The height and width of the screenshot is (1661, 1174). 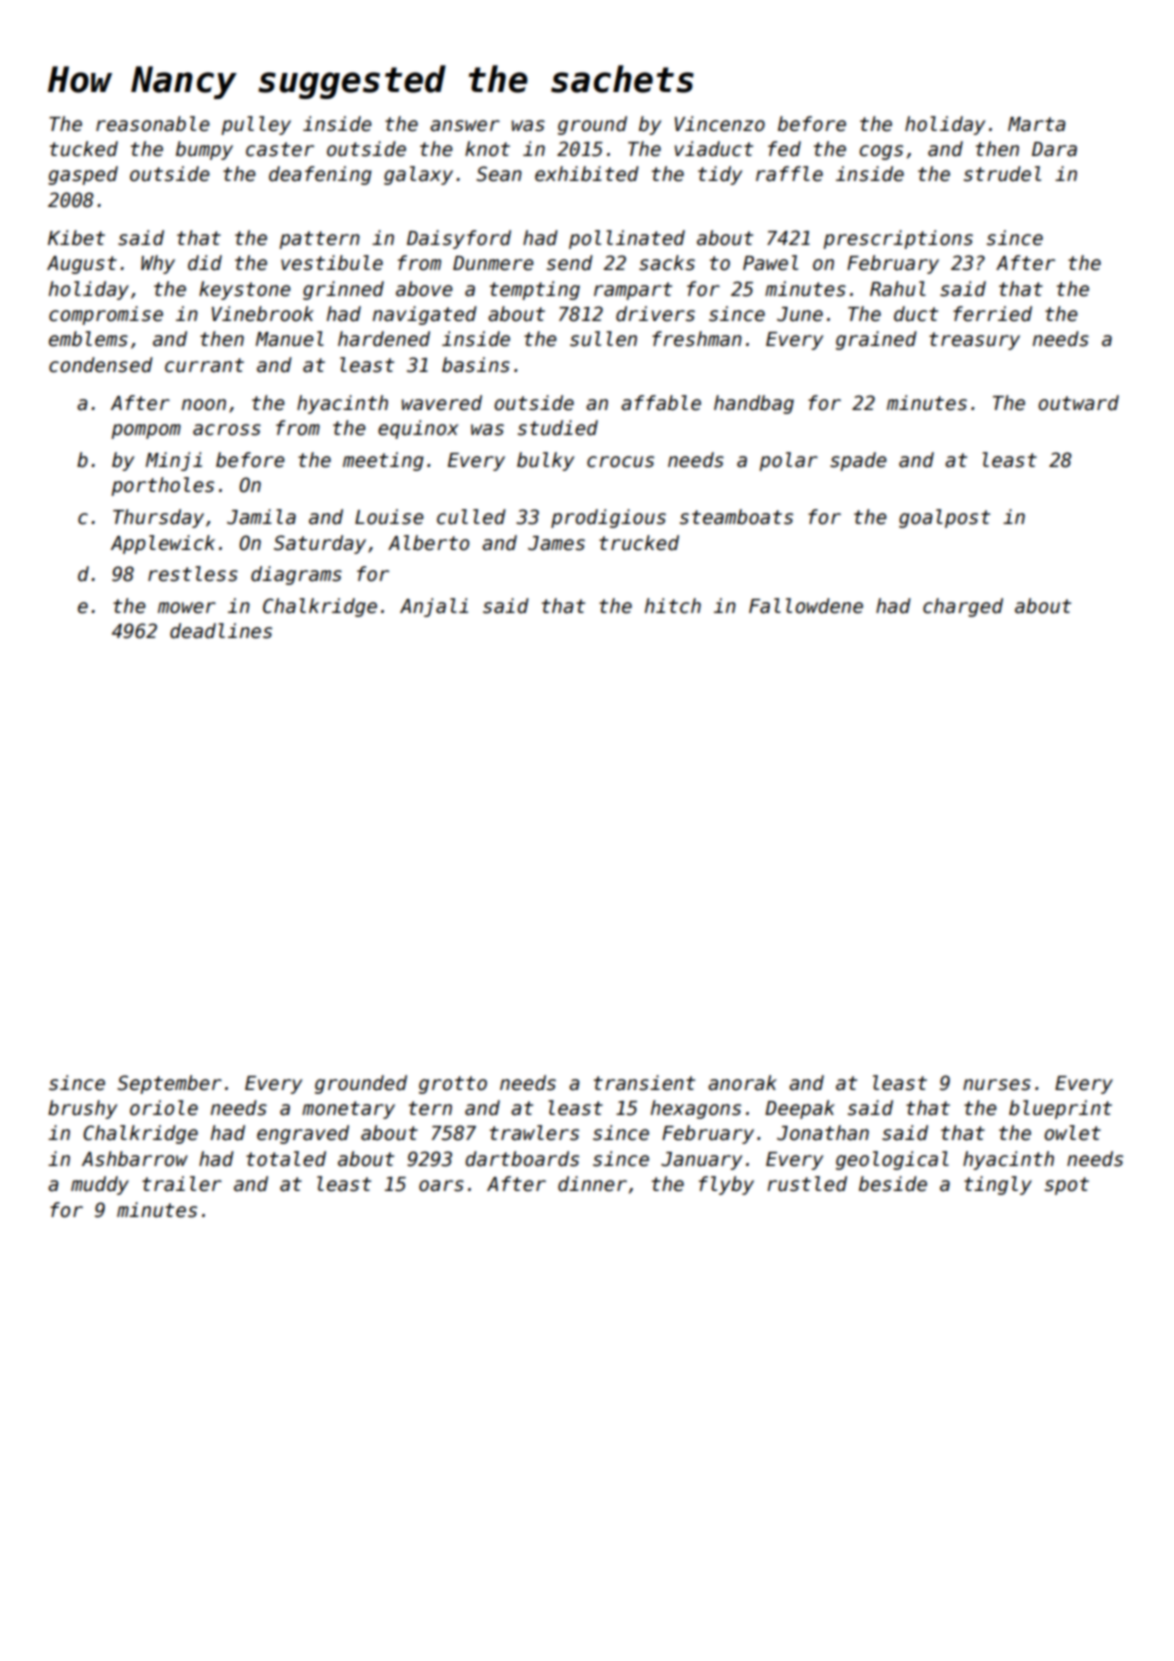 I want to click on charged, so click(x=963, y=607).
